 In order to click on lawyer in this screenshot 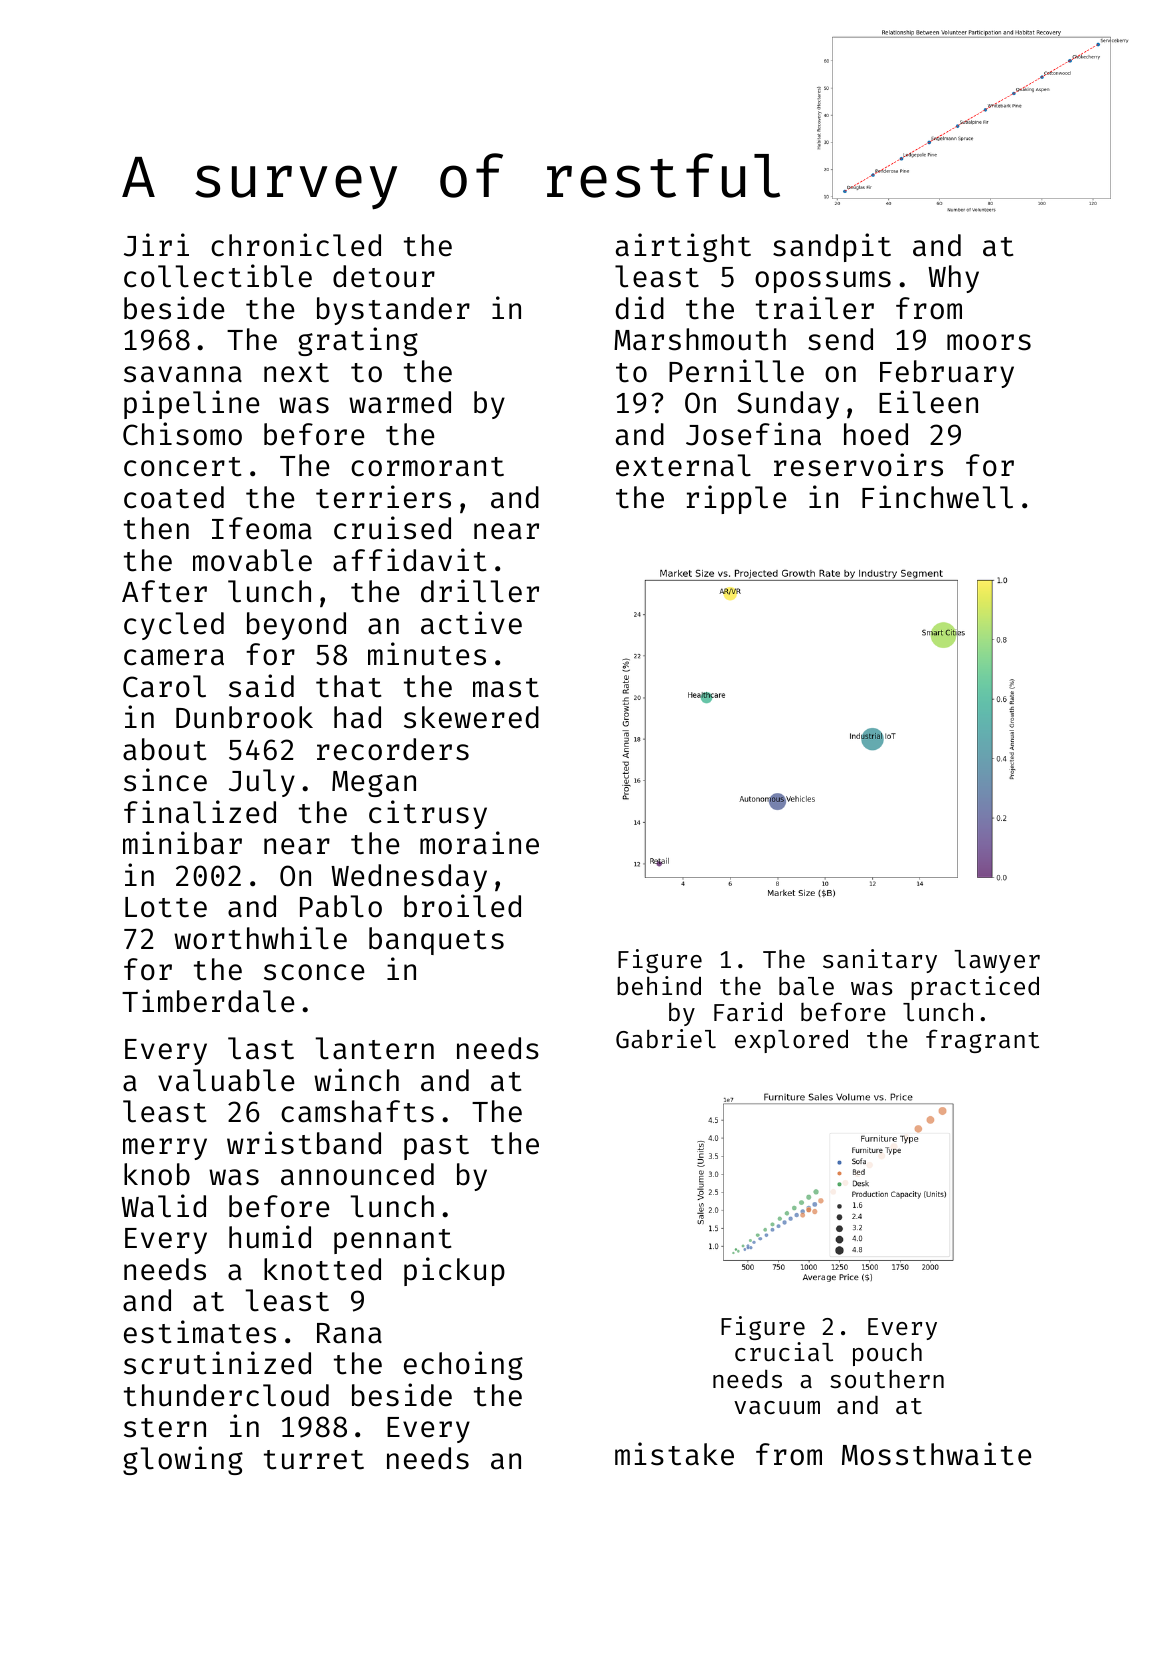, I will do `click(997, 961)`.
